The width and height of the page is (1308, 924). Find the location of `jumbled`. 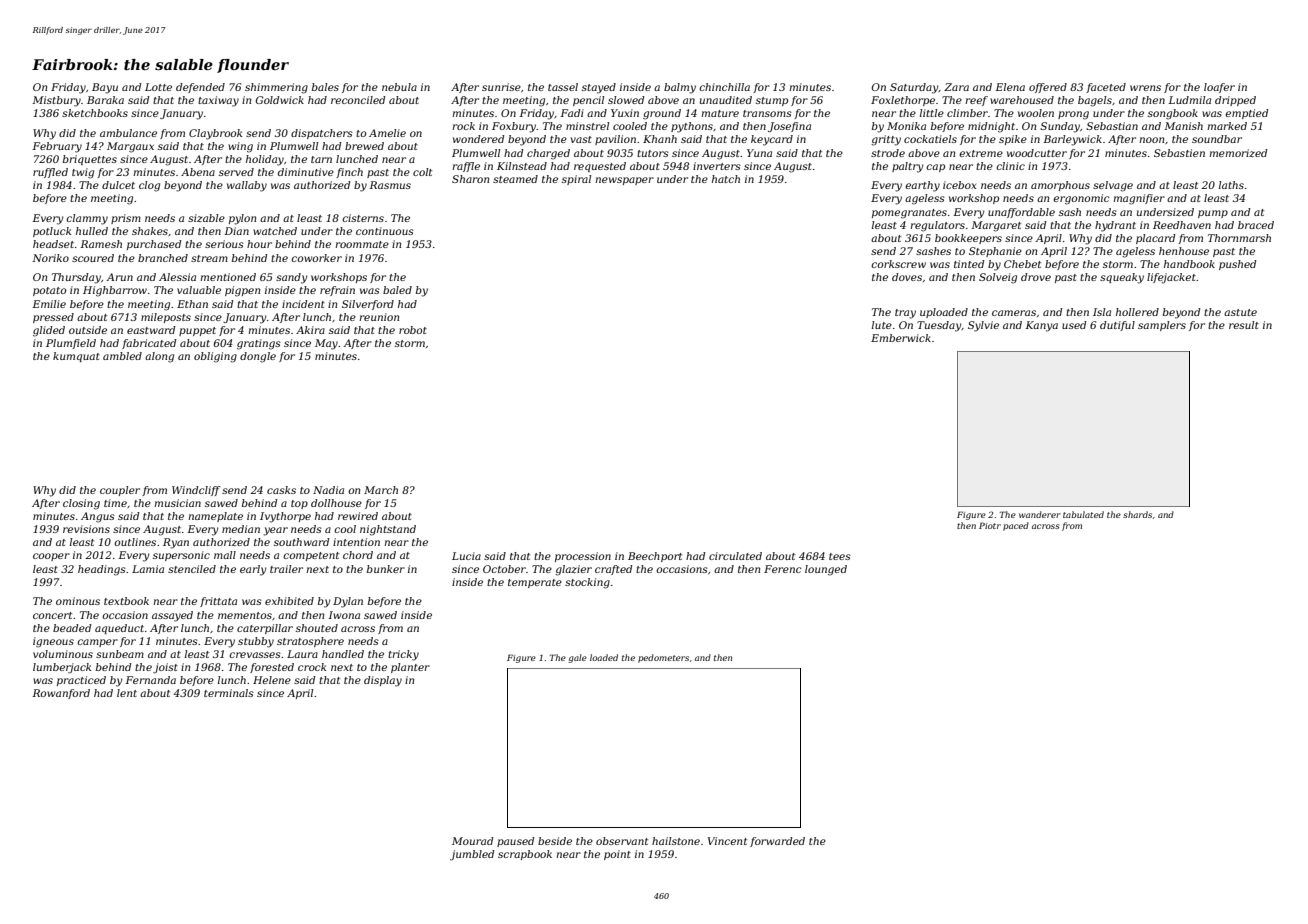

jumbled is located at coordinates (472, 855).
